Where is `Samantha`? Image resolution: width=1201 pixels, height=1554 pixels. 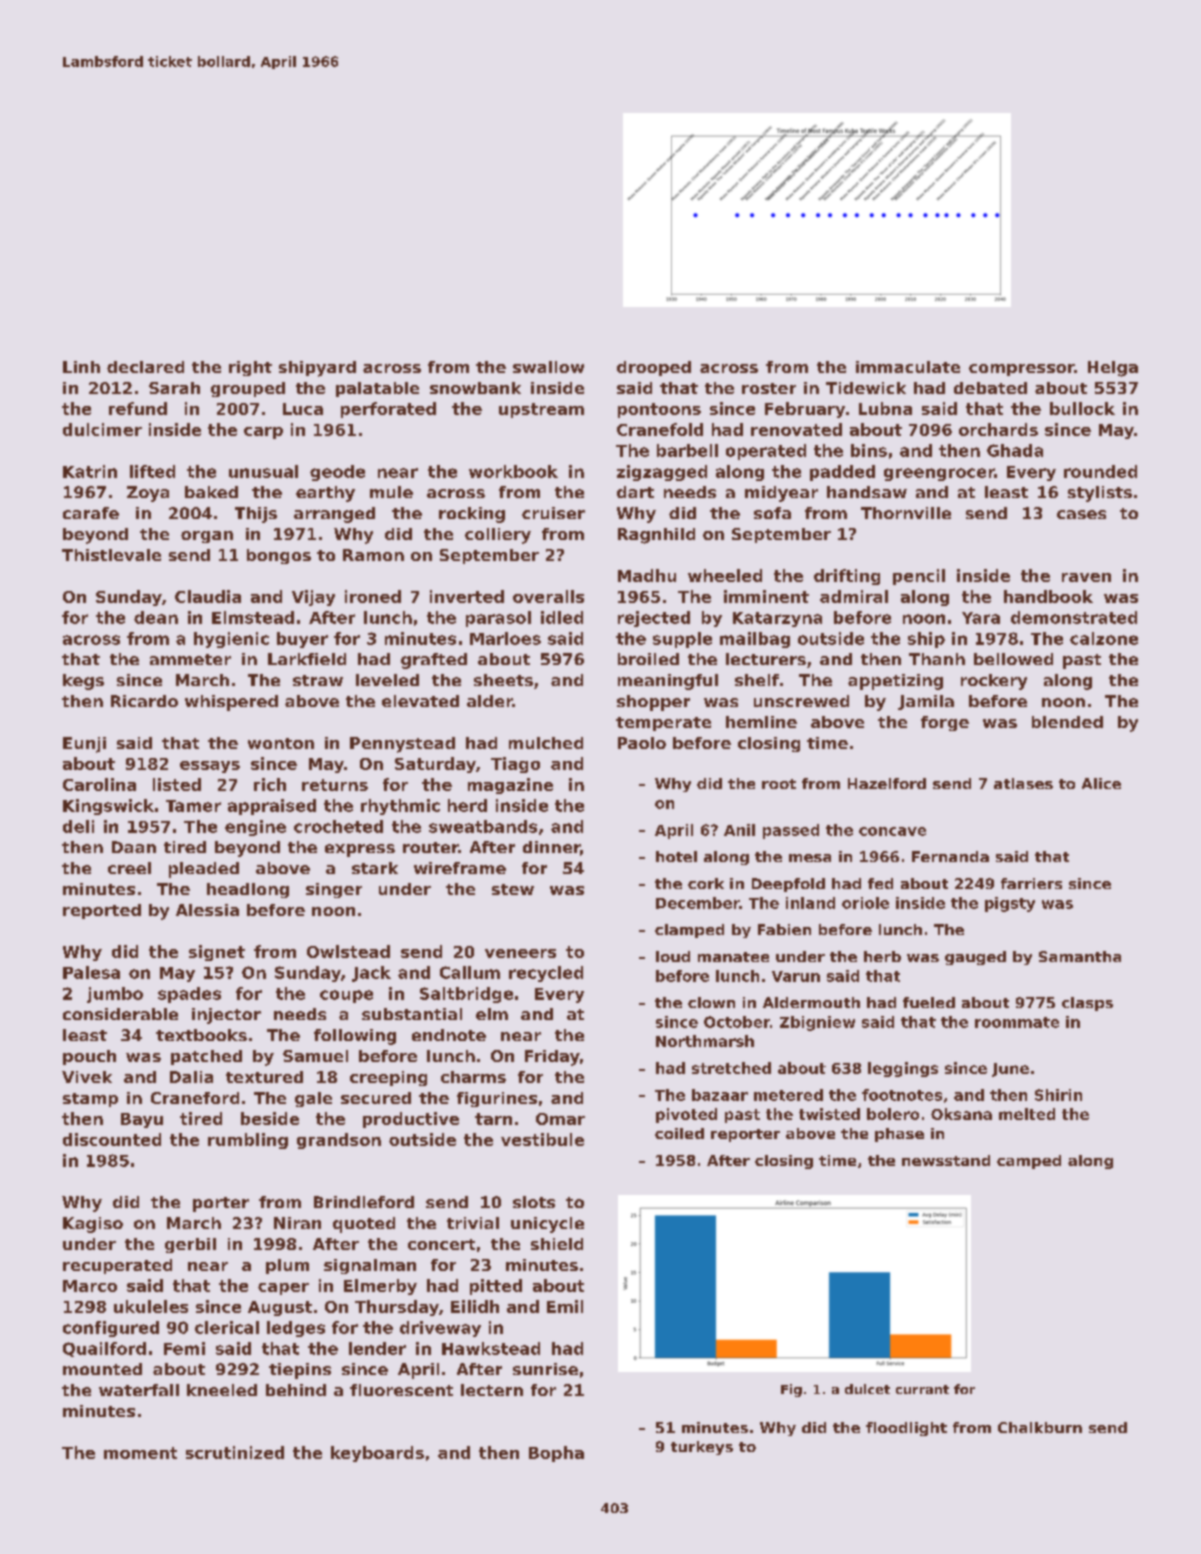
Samantha is located at coordinates (1080, 956).
